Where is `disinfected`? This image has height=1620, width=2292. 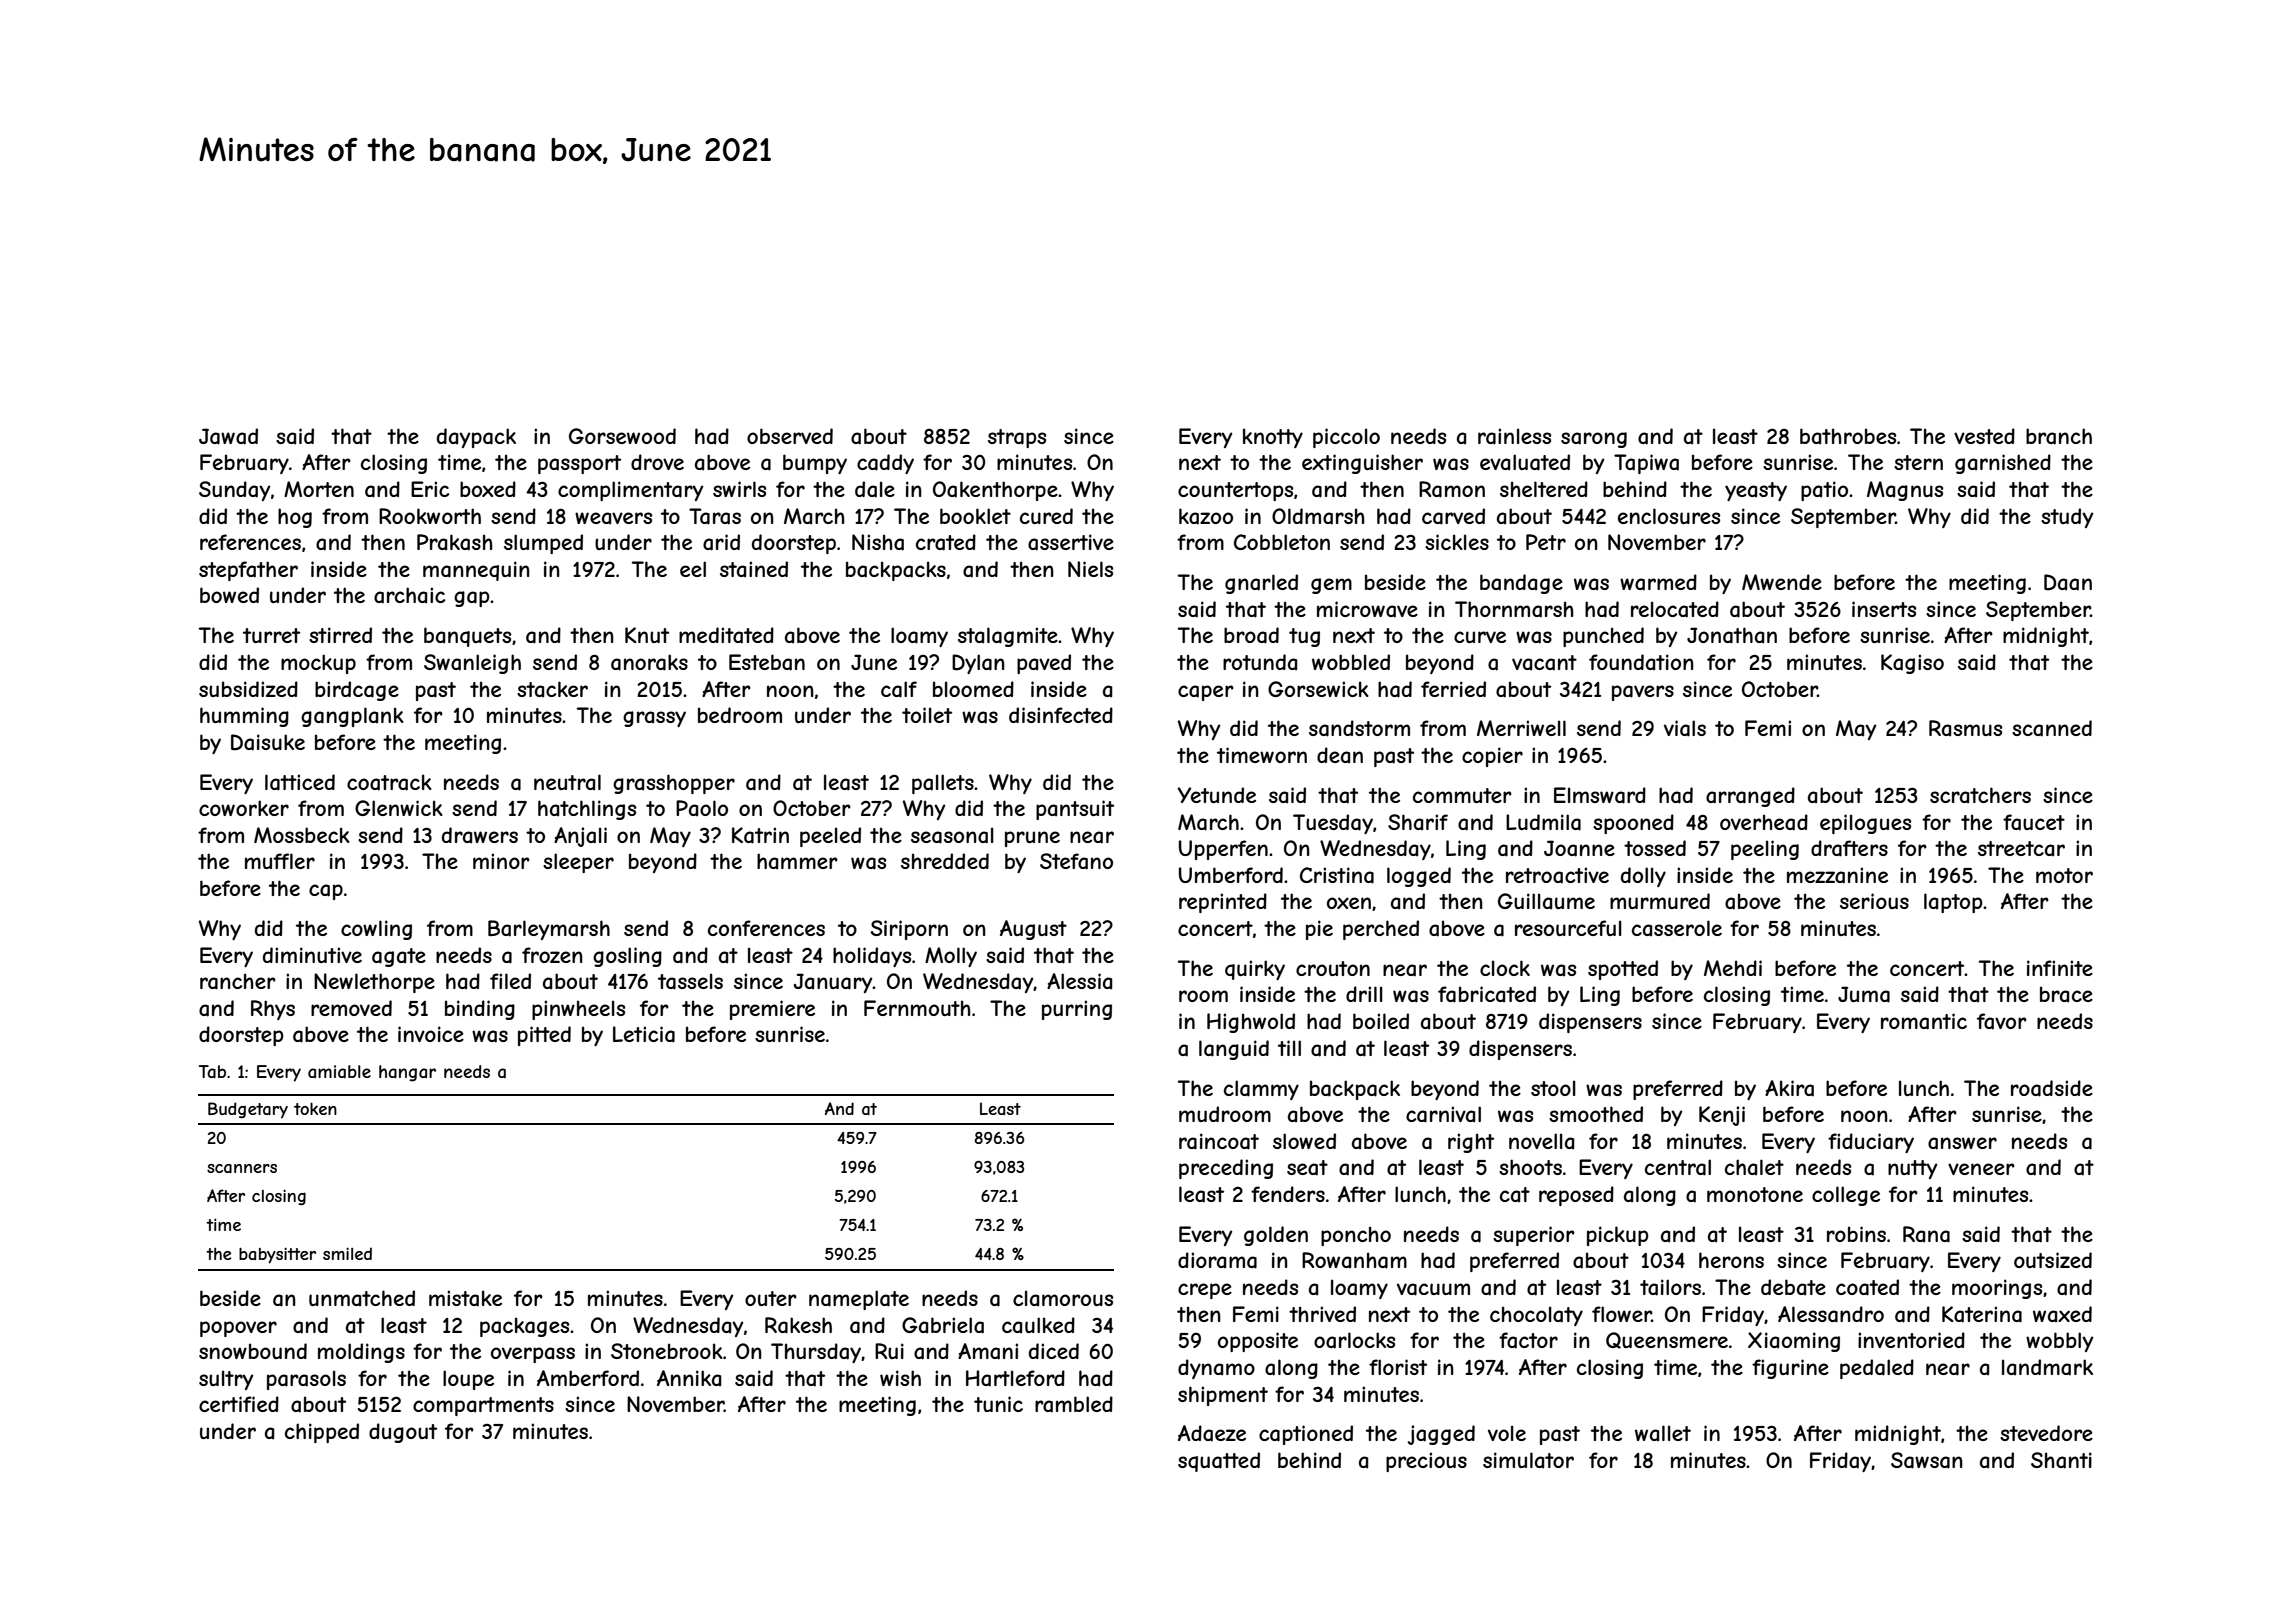
disinfected is located at coordinates (1061, 715).
